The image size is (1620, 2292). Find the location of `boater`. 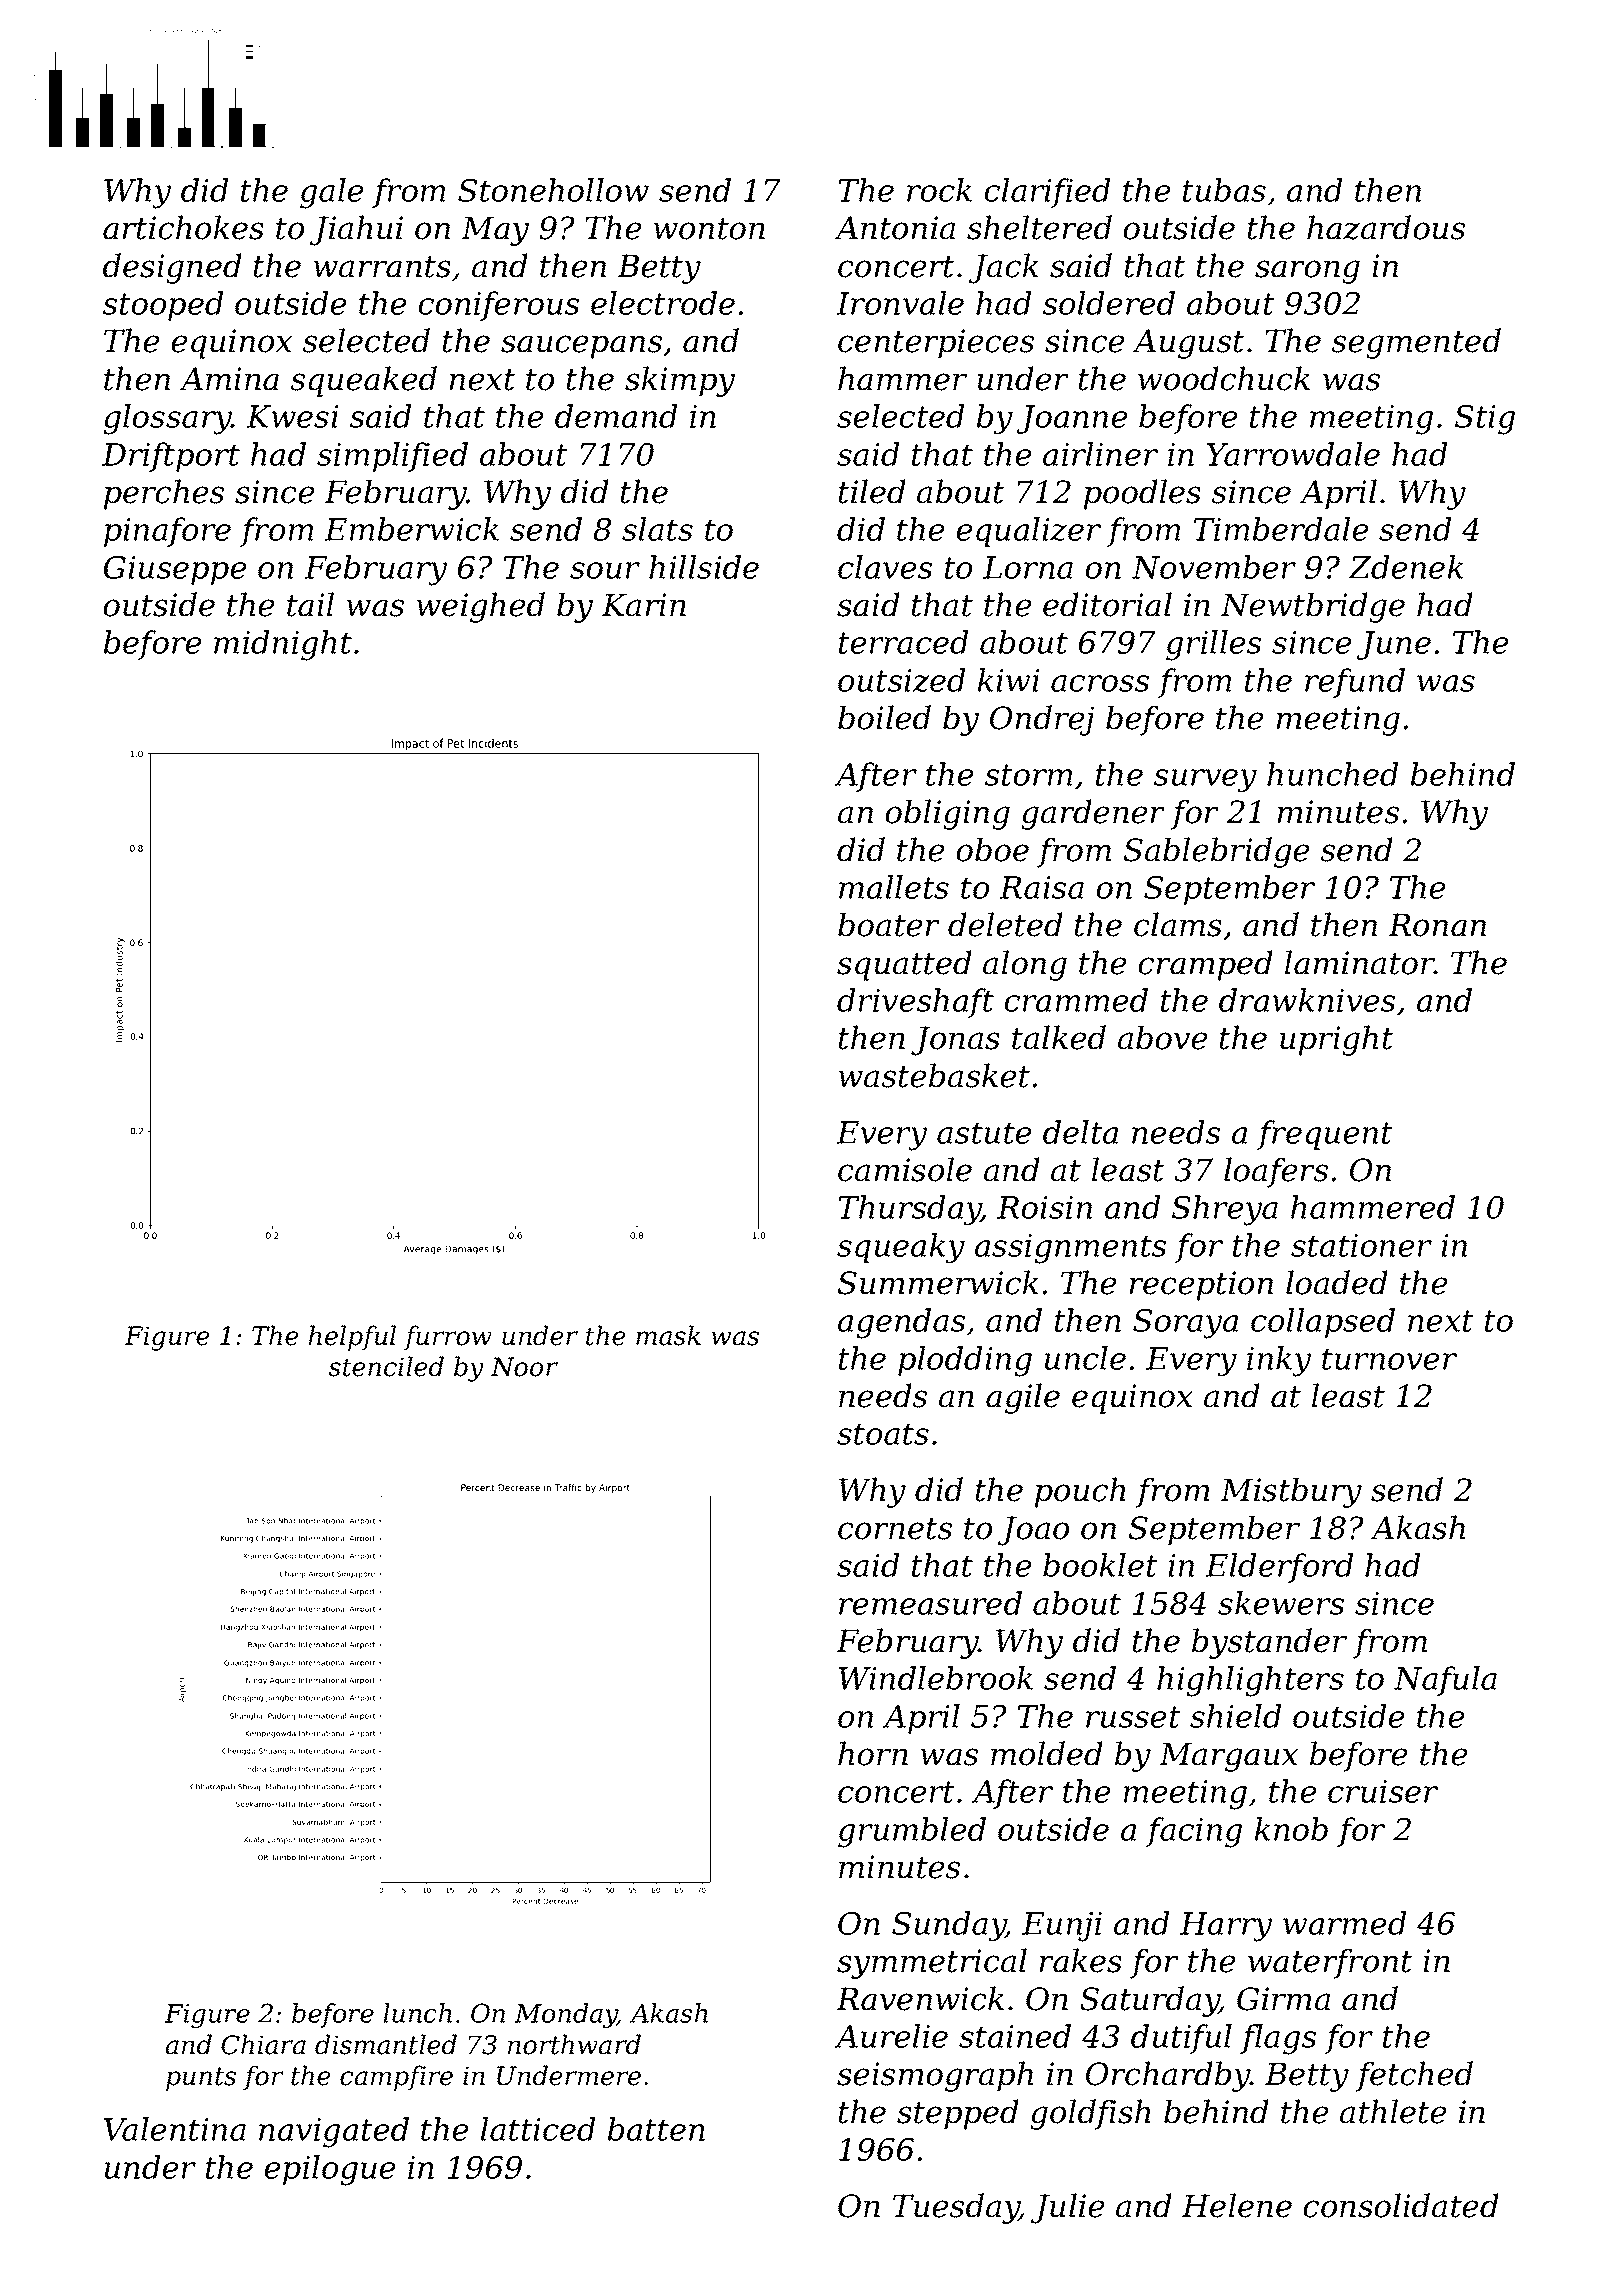

boater is located at coordinates (889, 924).
